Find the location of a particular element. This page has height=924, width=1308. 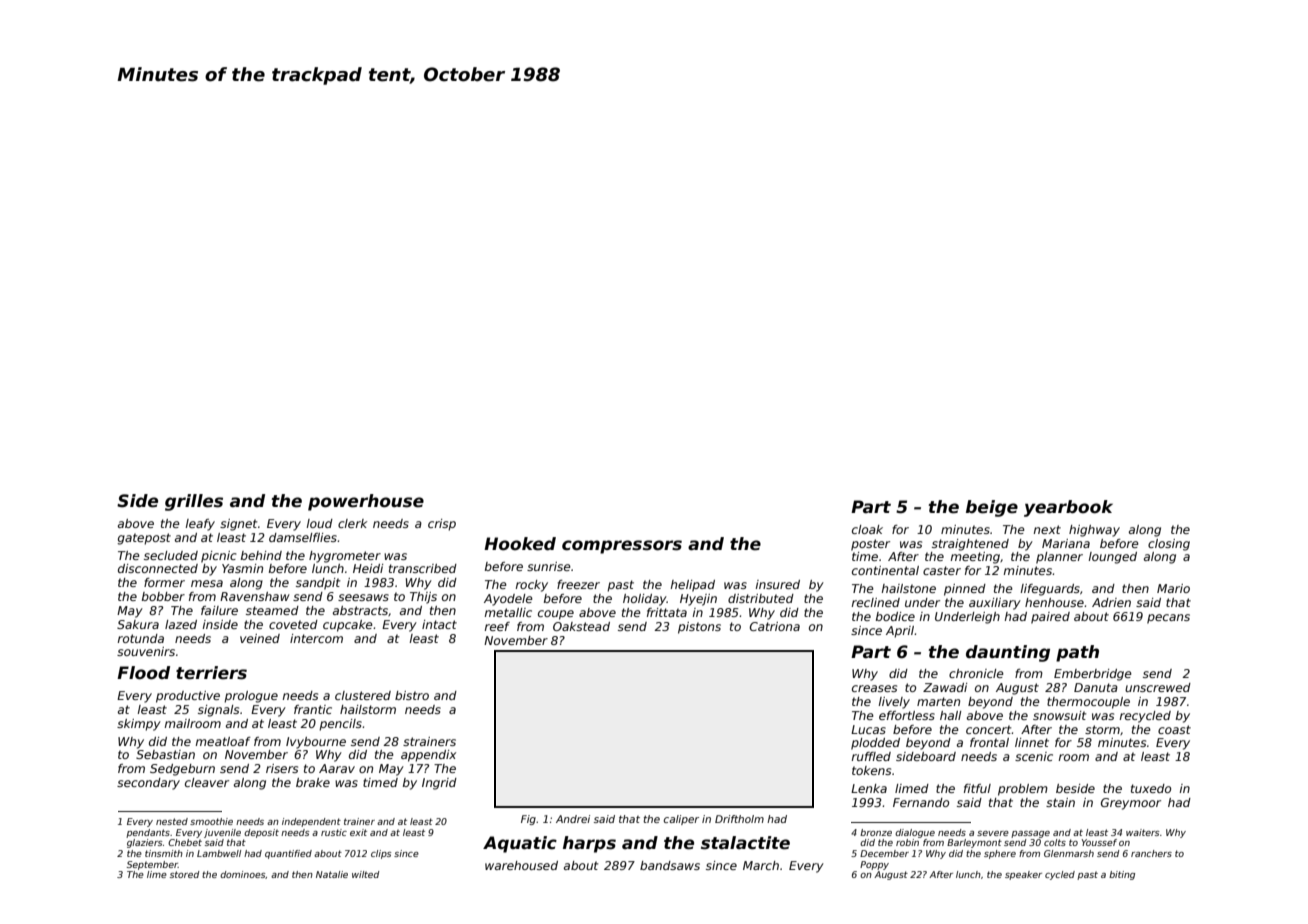

wilted is located at coordinates (365, 874).
